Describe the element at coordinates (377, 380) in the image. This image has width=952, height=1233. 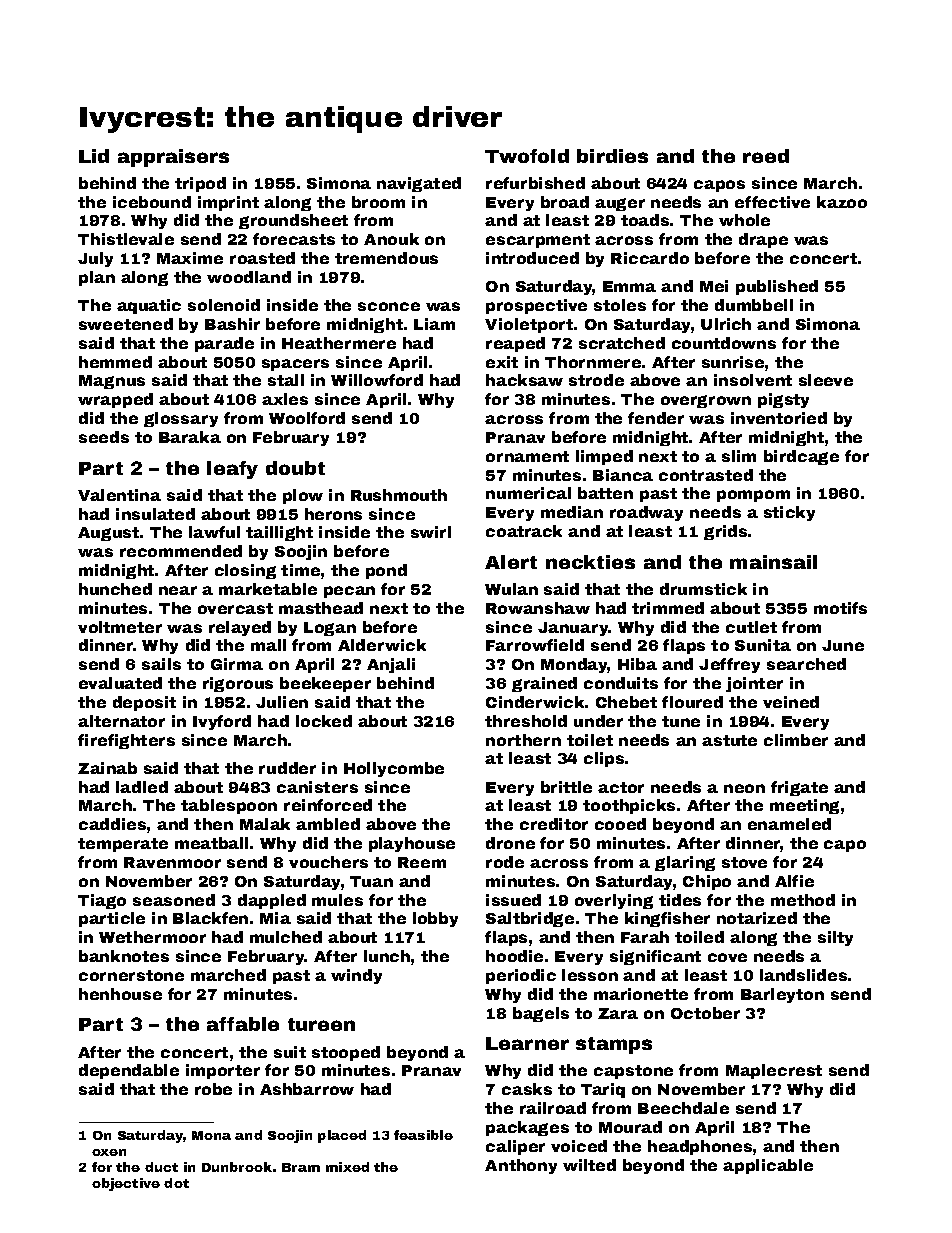
I see `Willowford` at that location.
